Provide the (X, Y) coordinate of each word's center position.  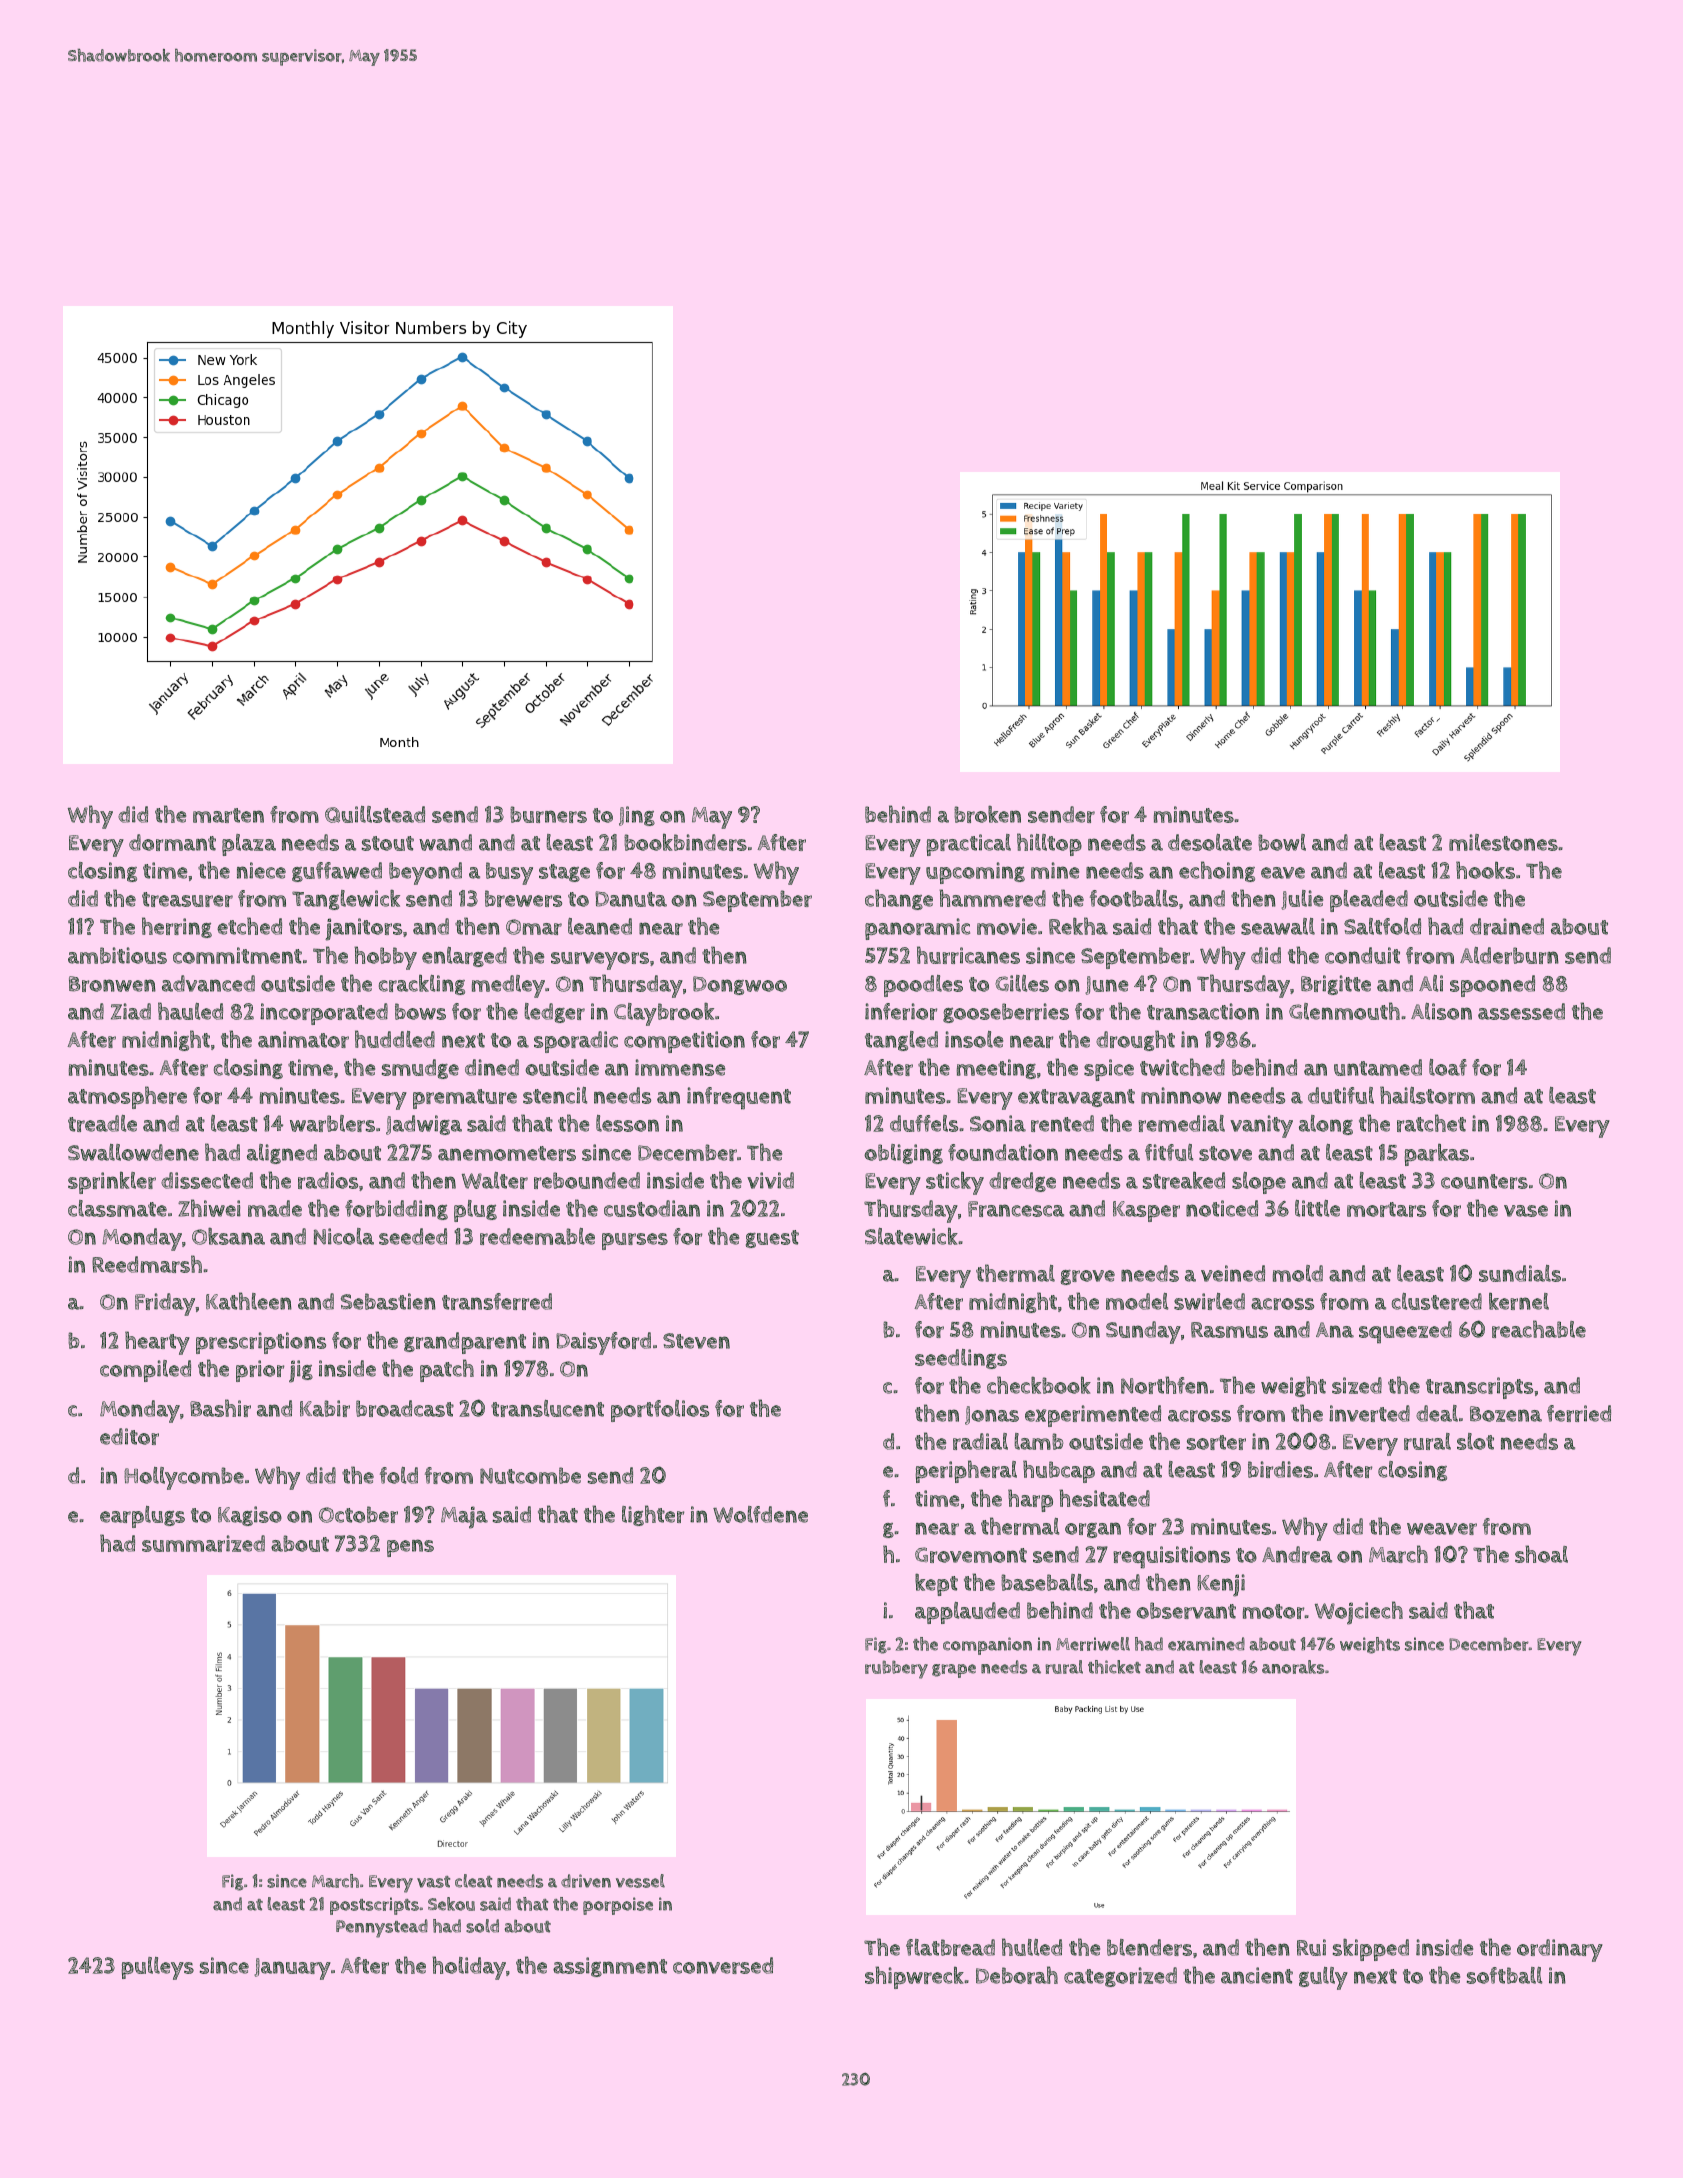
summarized (203, 1543)
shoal (1541, 1554)
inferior (901, 1011)
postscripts (374, 1906)
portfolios (660, 1411)
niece (261, 870)
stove (1225, 1153)
